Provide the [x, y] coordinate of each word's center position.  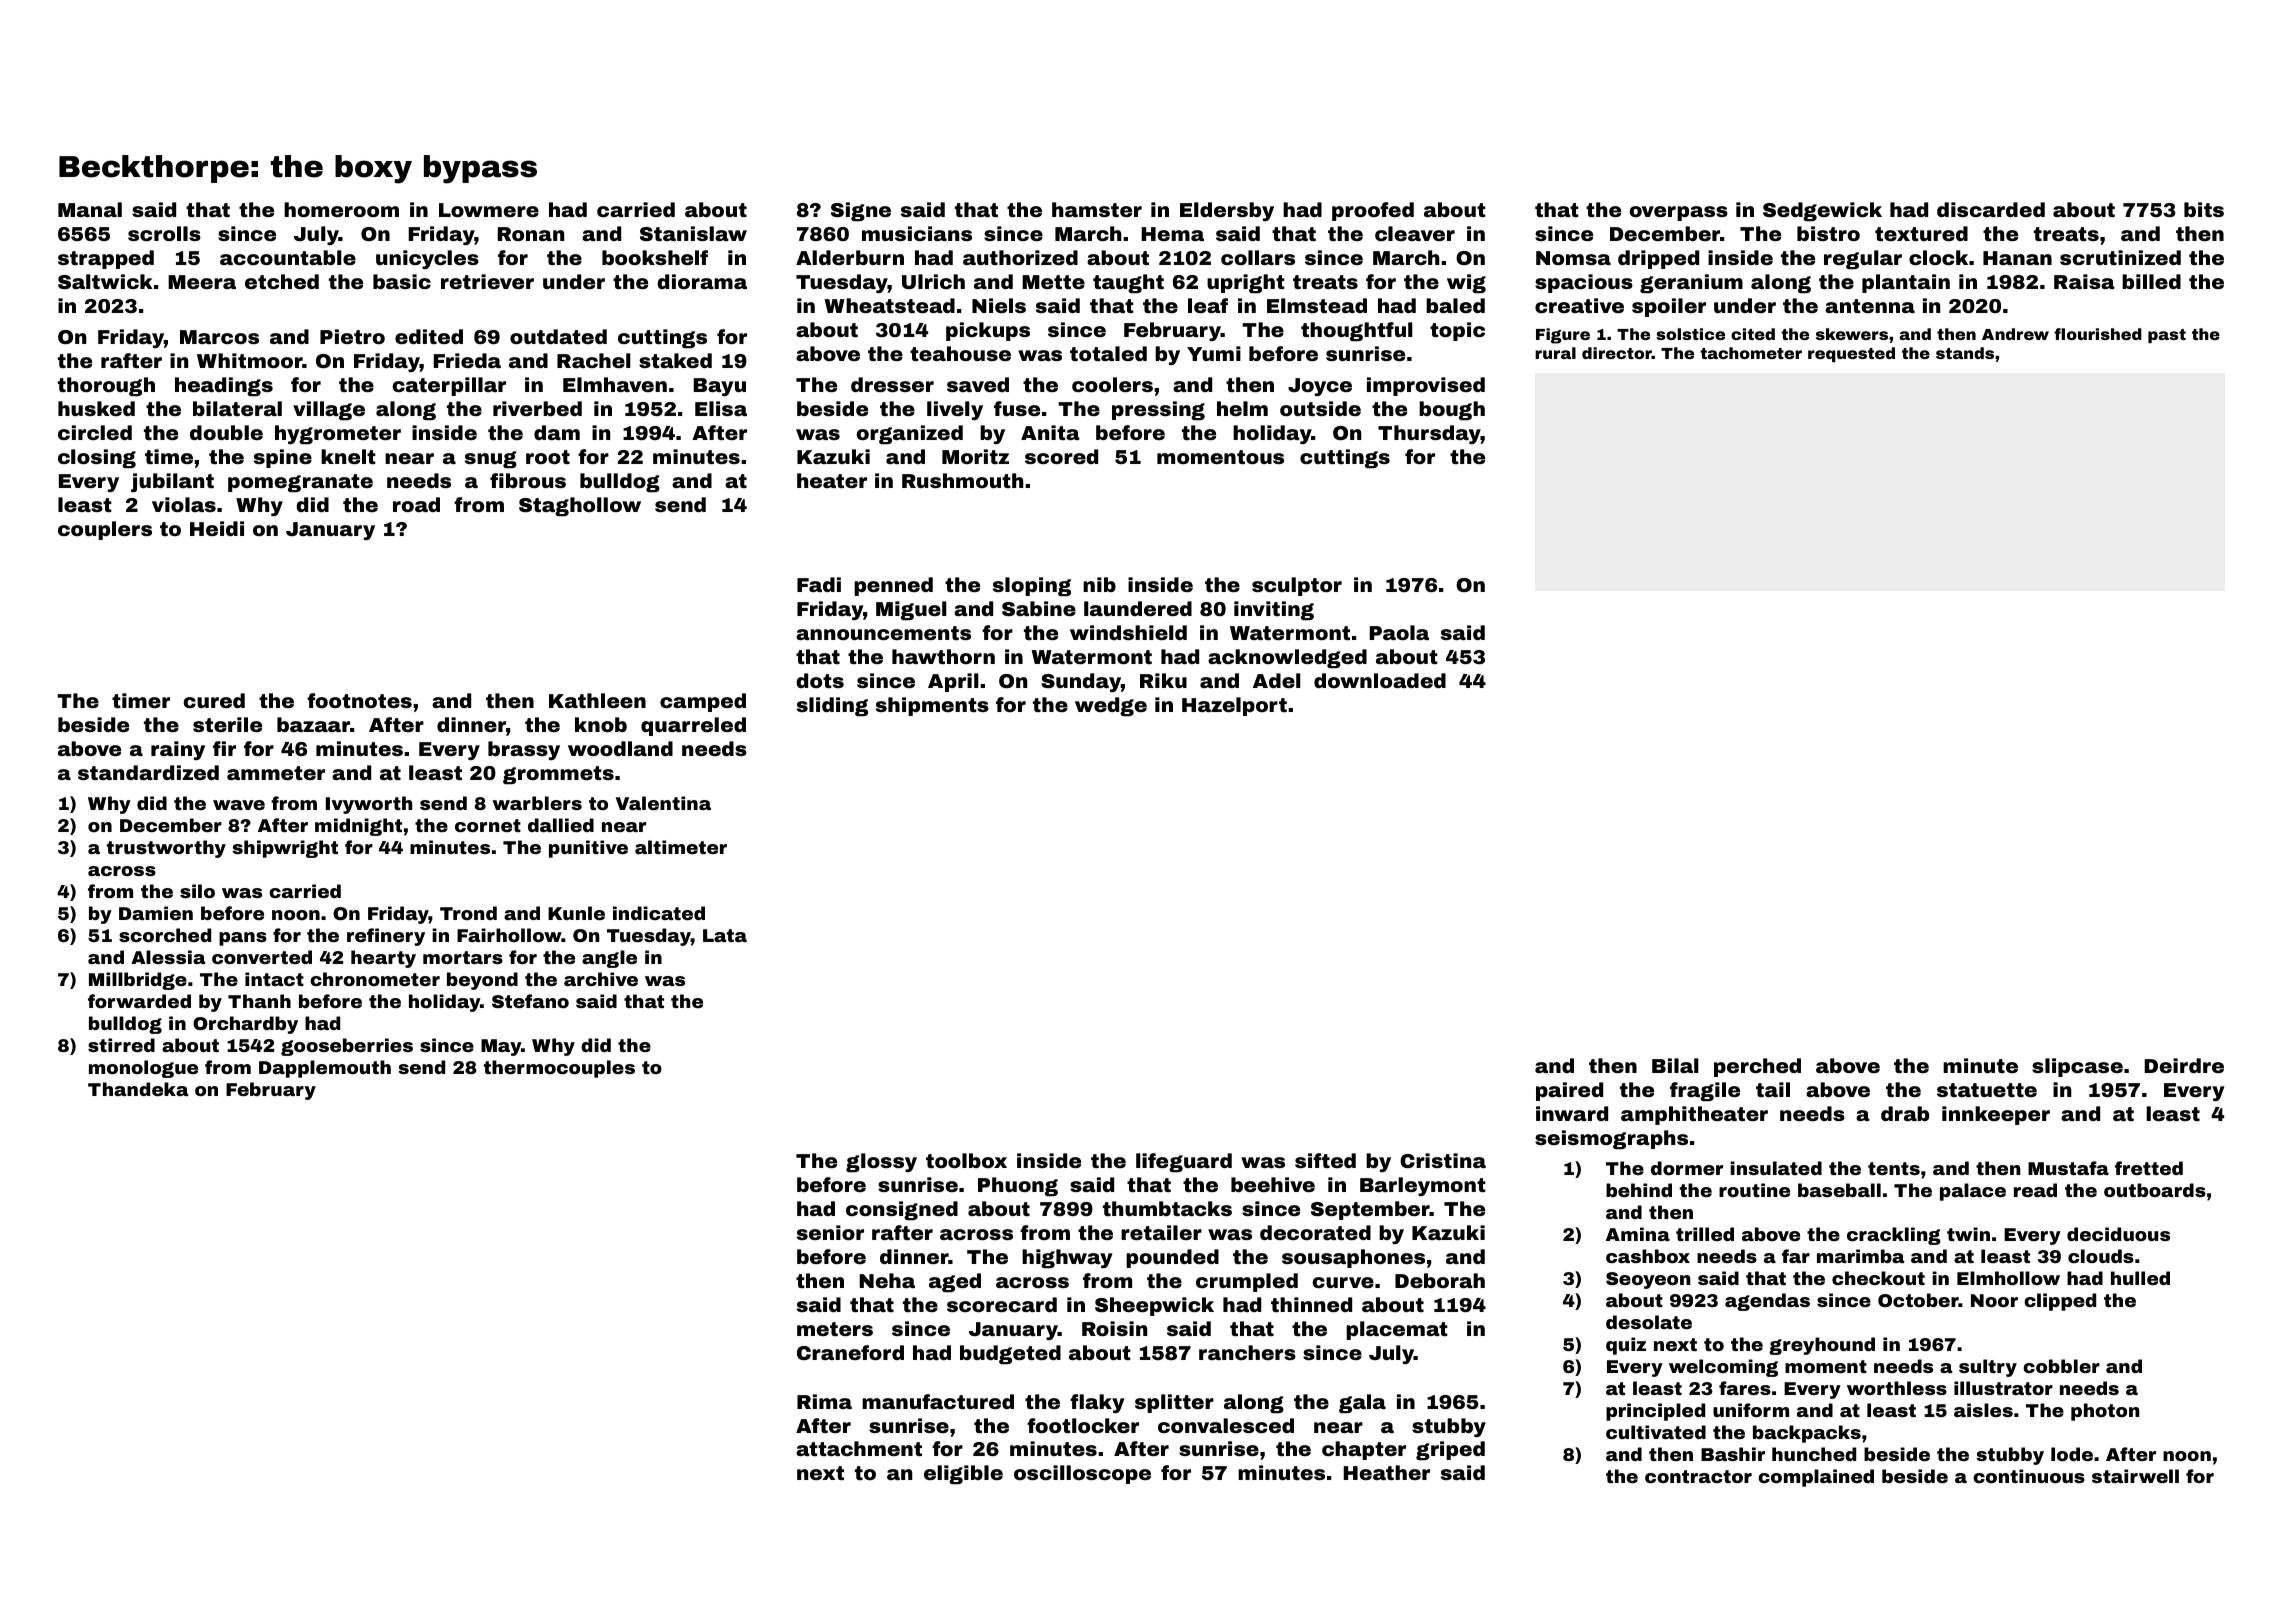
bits [2204, 209]
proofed [1373, 211]
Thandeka [138, 1089]
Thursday [1429, 434]
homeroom [341, 209]
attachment [859, 1448]
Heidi [217, 528]
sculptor [1297, 586]
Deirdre [2184, 1065]
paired [1569, 1091]
